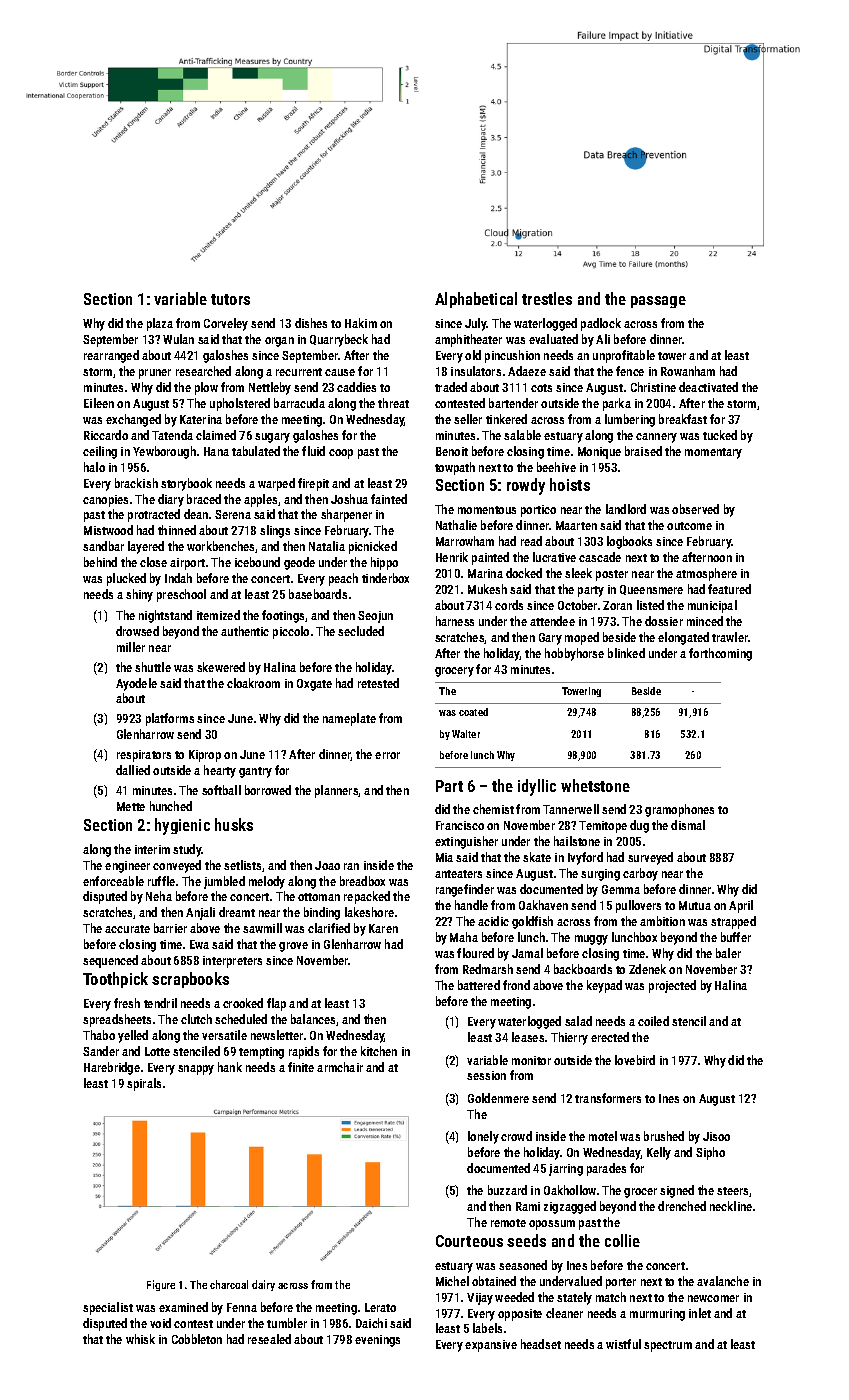  What do you see at coordinates (380, 1307) in the page?
I see `Lerato` at bounding box center [380, 1307].
